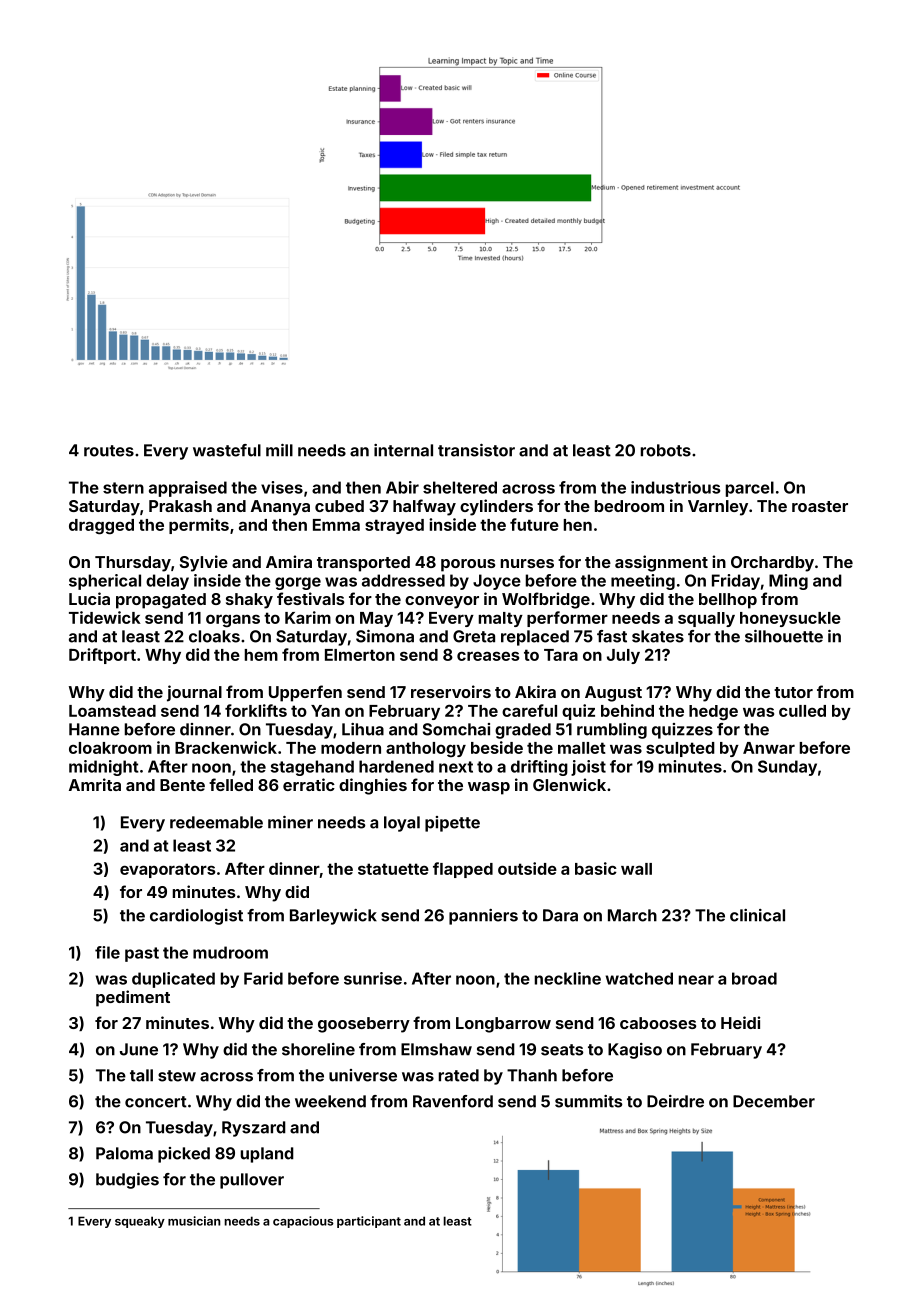  I want to click on Anwar, so click(769, 748).
